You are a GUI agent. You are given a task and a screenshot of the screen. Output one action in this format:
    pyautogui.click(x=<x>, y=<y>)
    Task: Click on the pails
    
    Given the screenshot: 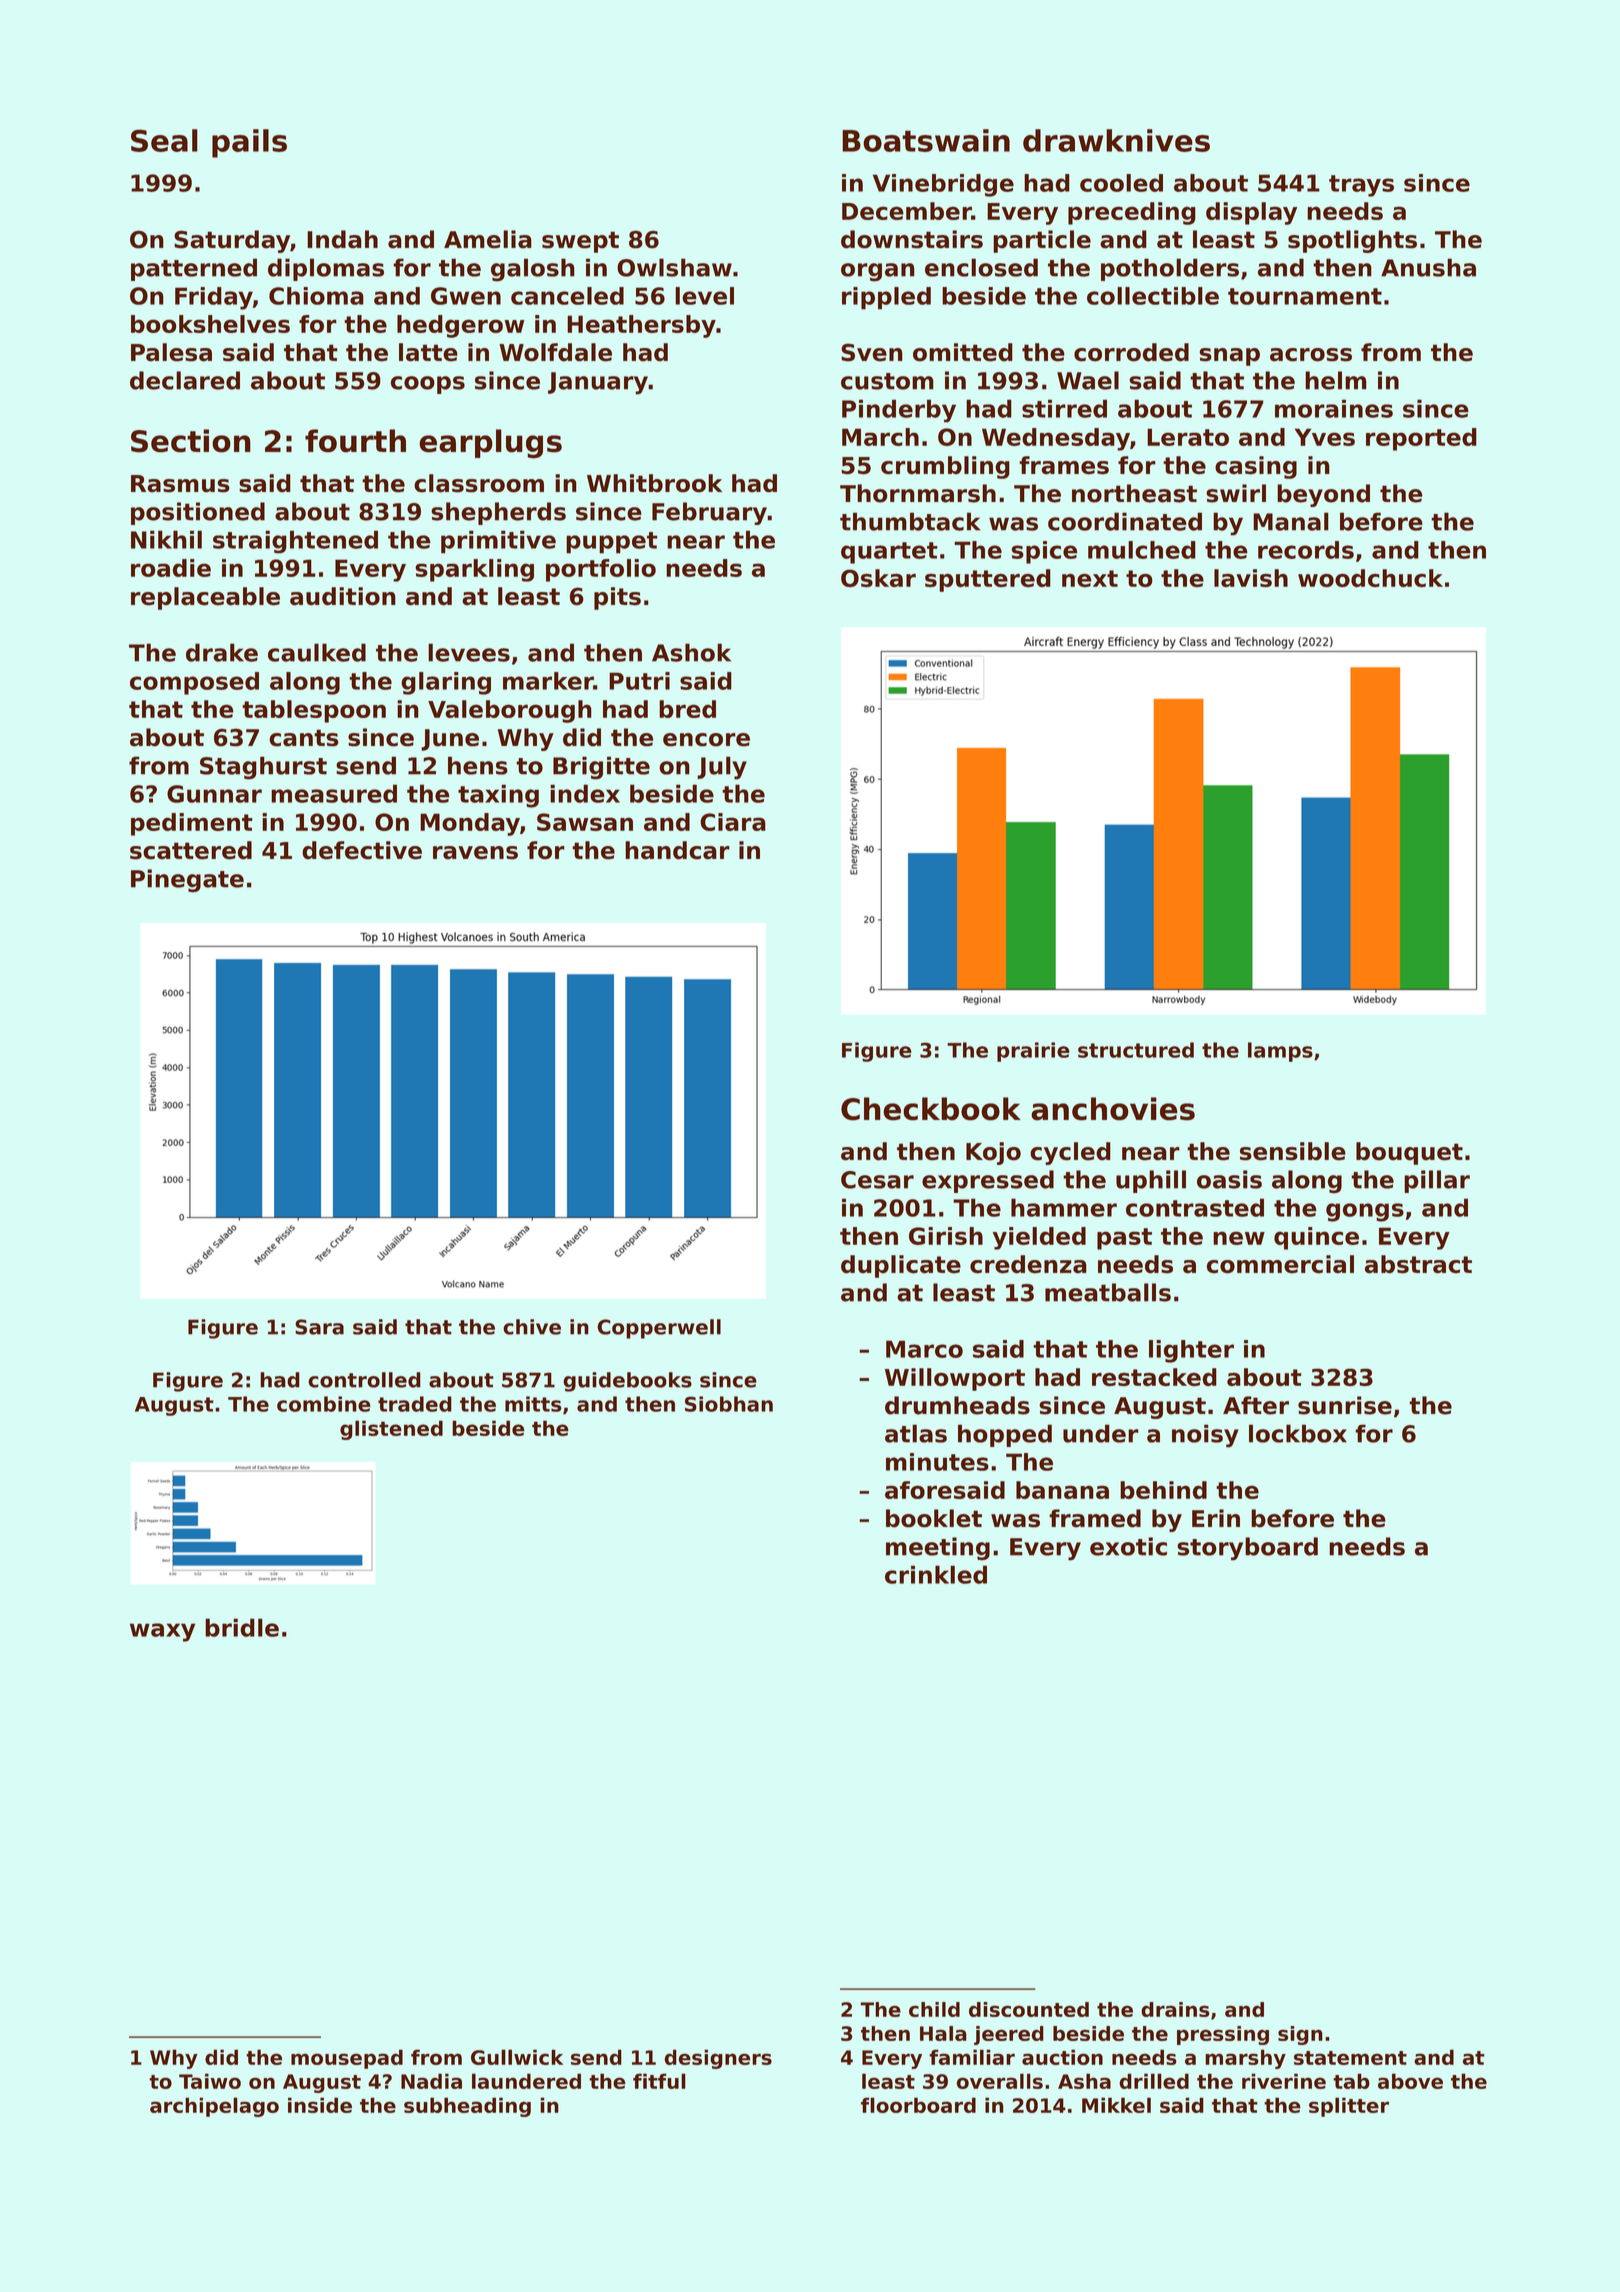 What is the action you would take?
    pyautogui.click(x=249, y=143)
